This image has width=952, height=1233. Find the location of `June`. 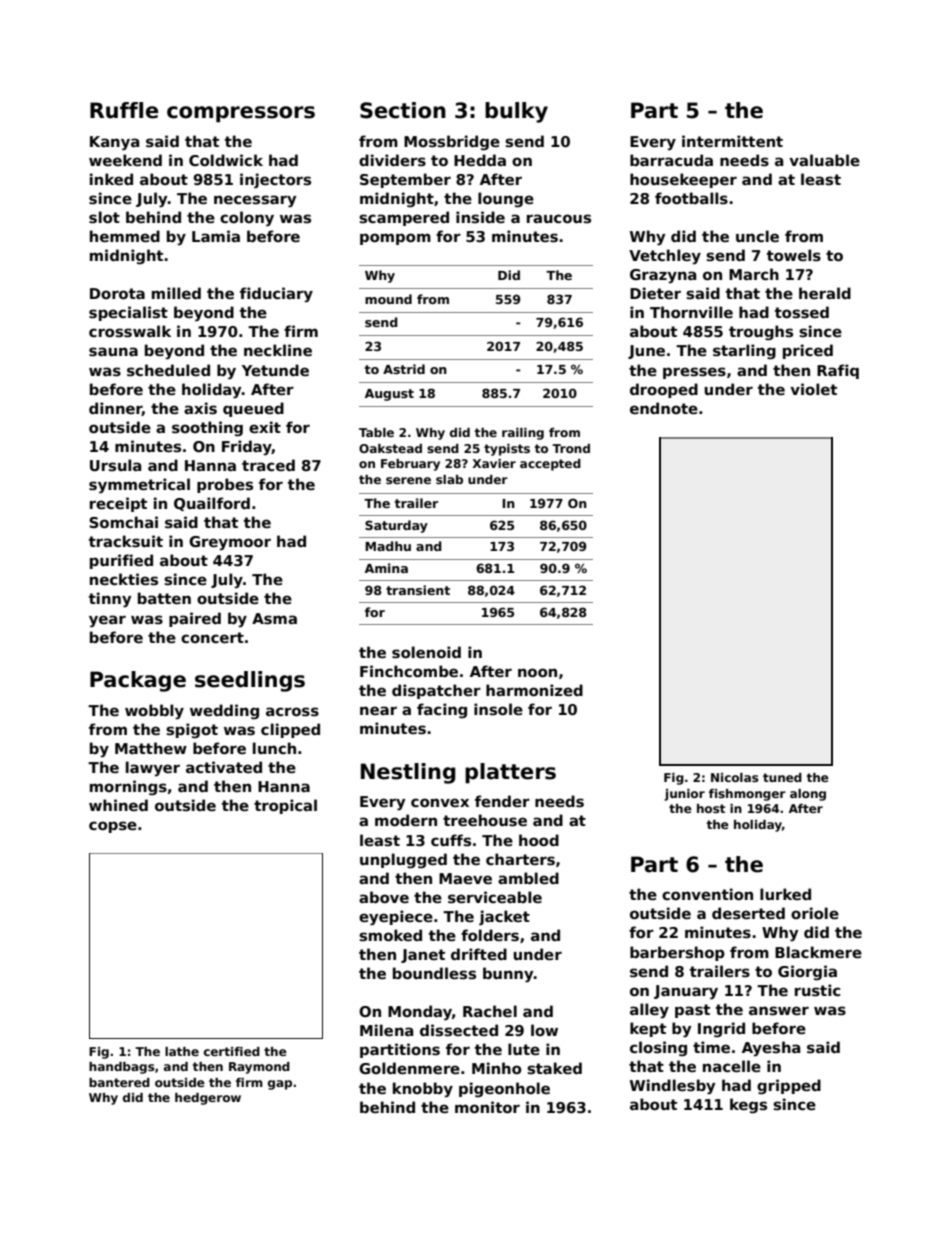

June is located at coordinates (646, 352).
